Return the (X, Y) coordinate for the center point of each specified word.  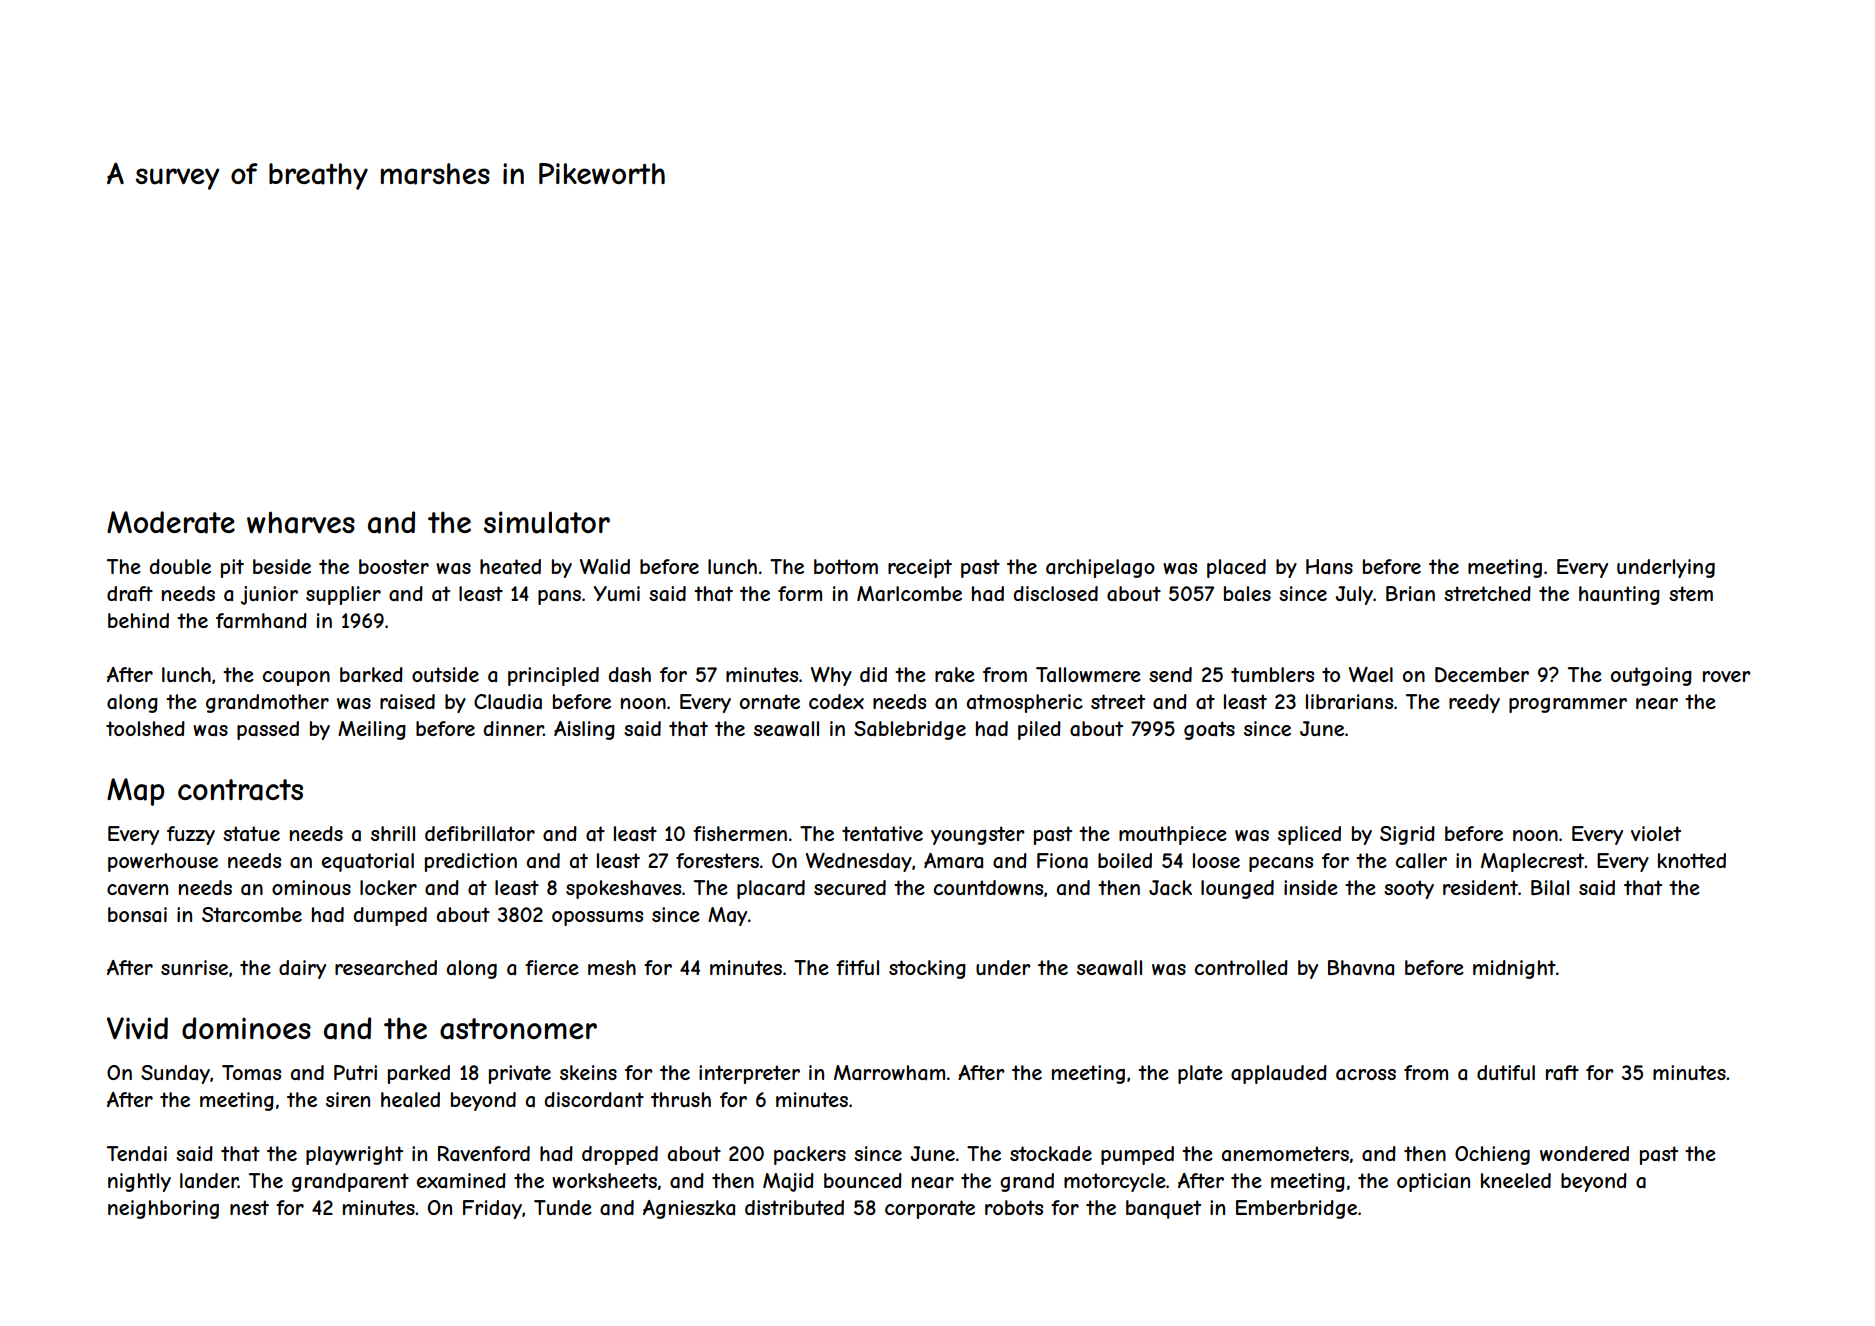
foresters (717, 860)
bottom (846, 566)
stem (1691, 593)
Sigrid (1407, 835)
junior (269, 595)
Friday (492, 1209)
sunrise (194, 967)
